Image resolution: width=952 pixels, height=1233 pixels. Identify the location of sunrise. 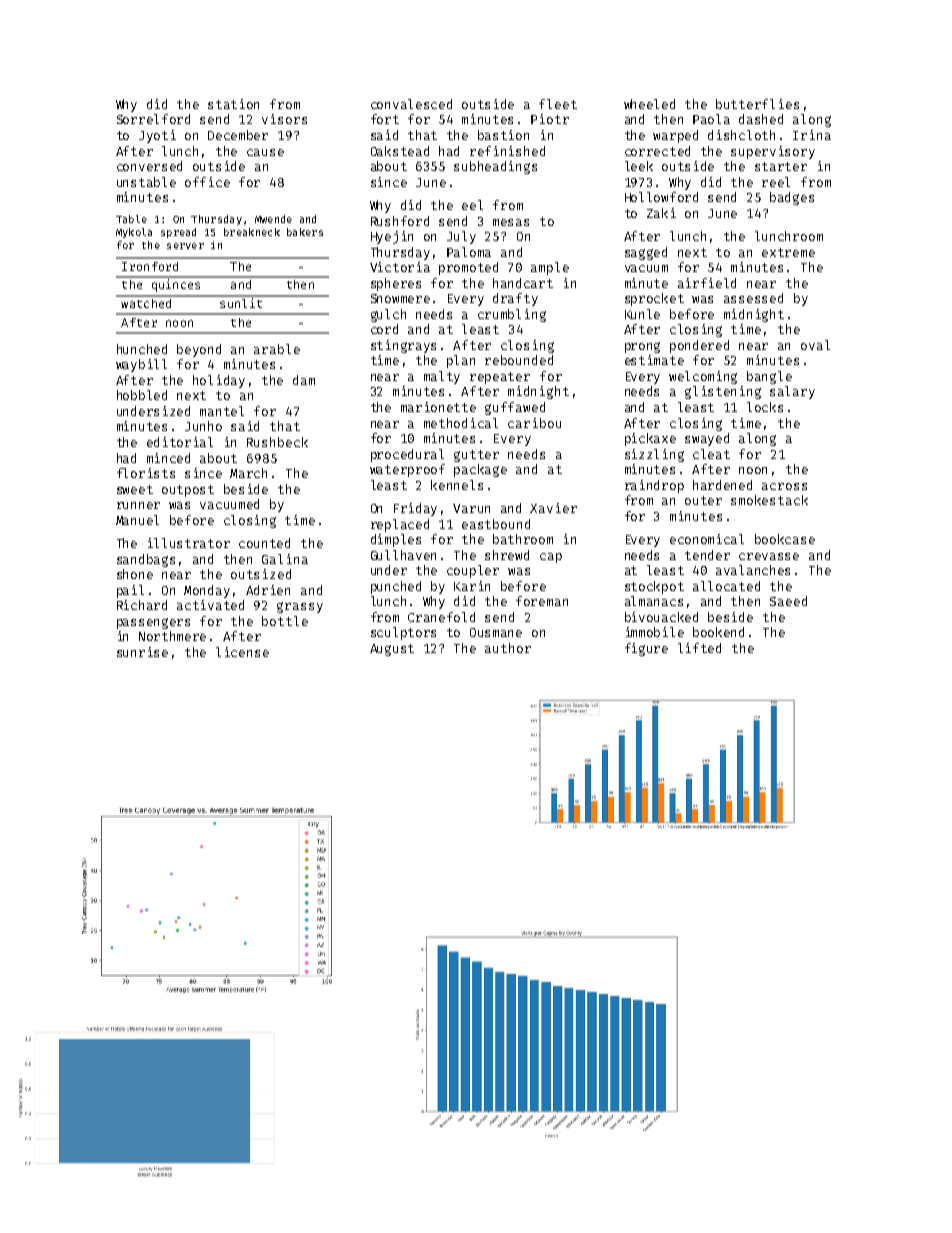
(142, 652).
